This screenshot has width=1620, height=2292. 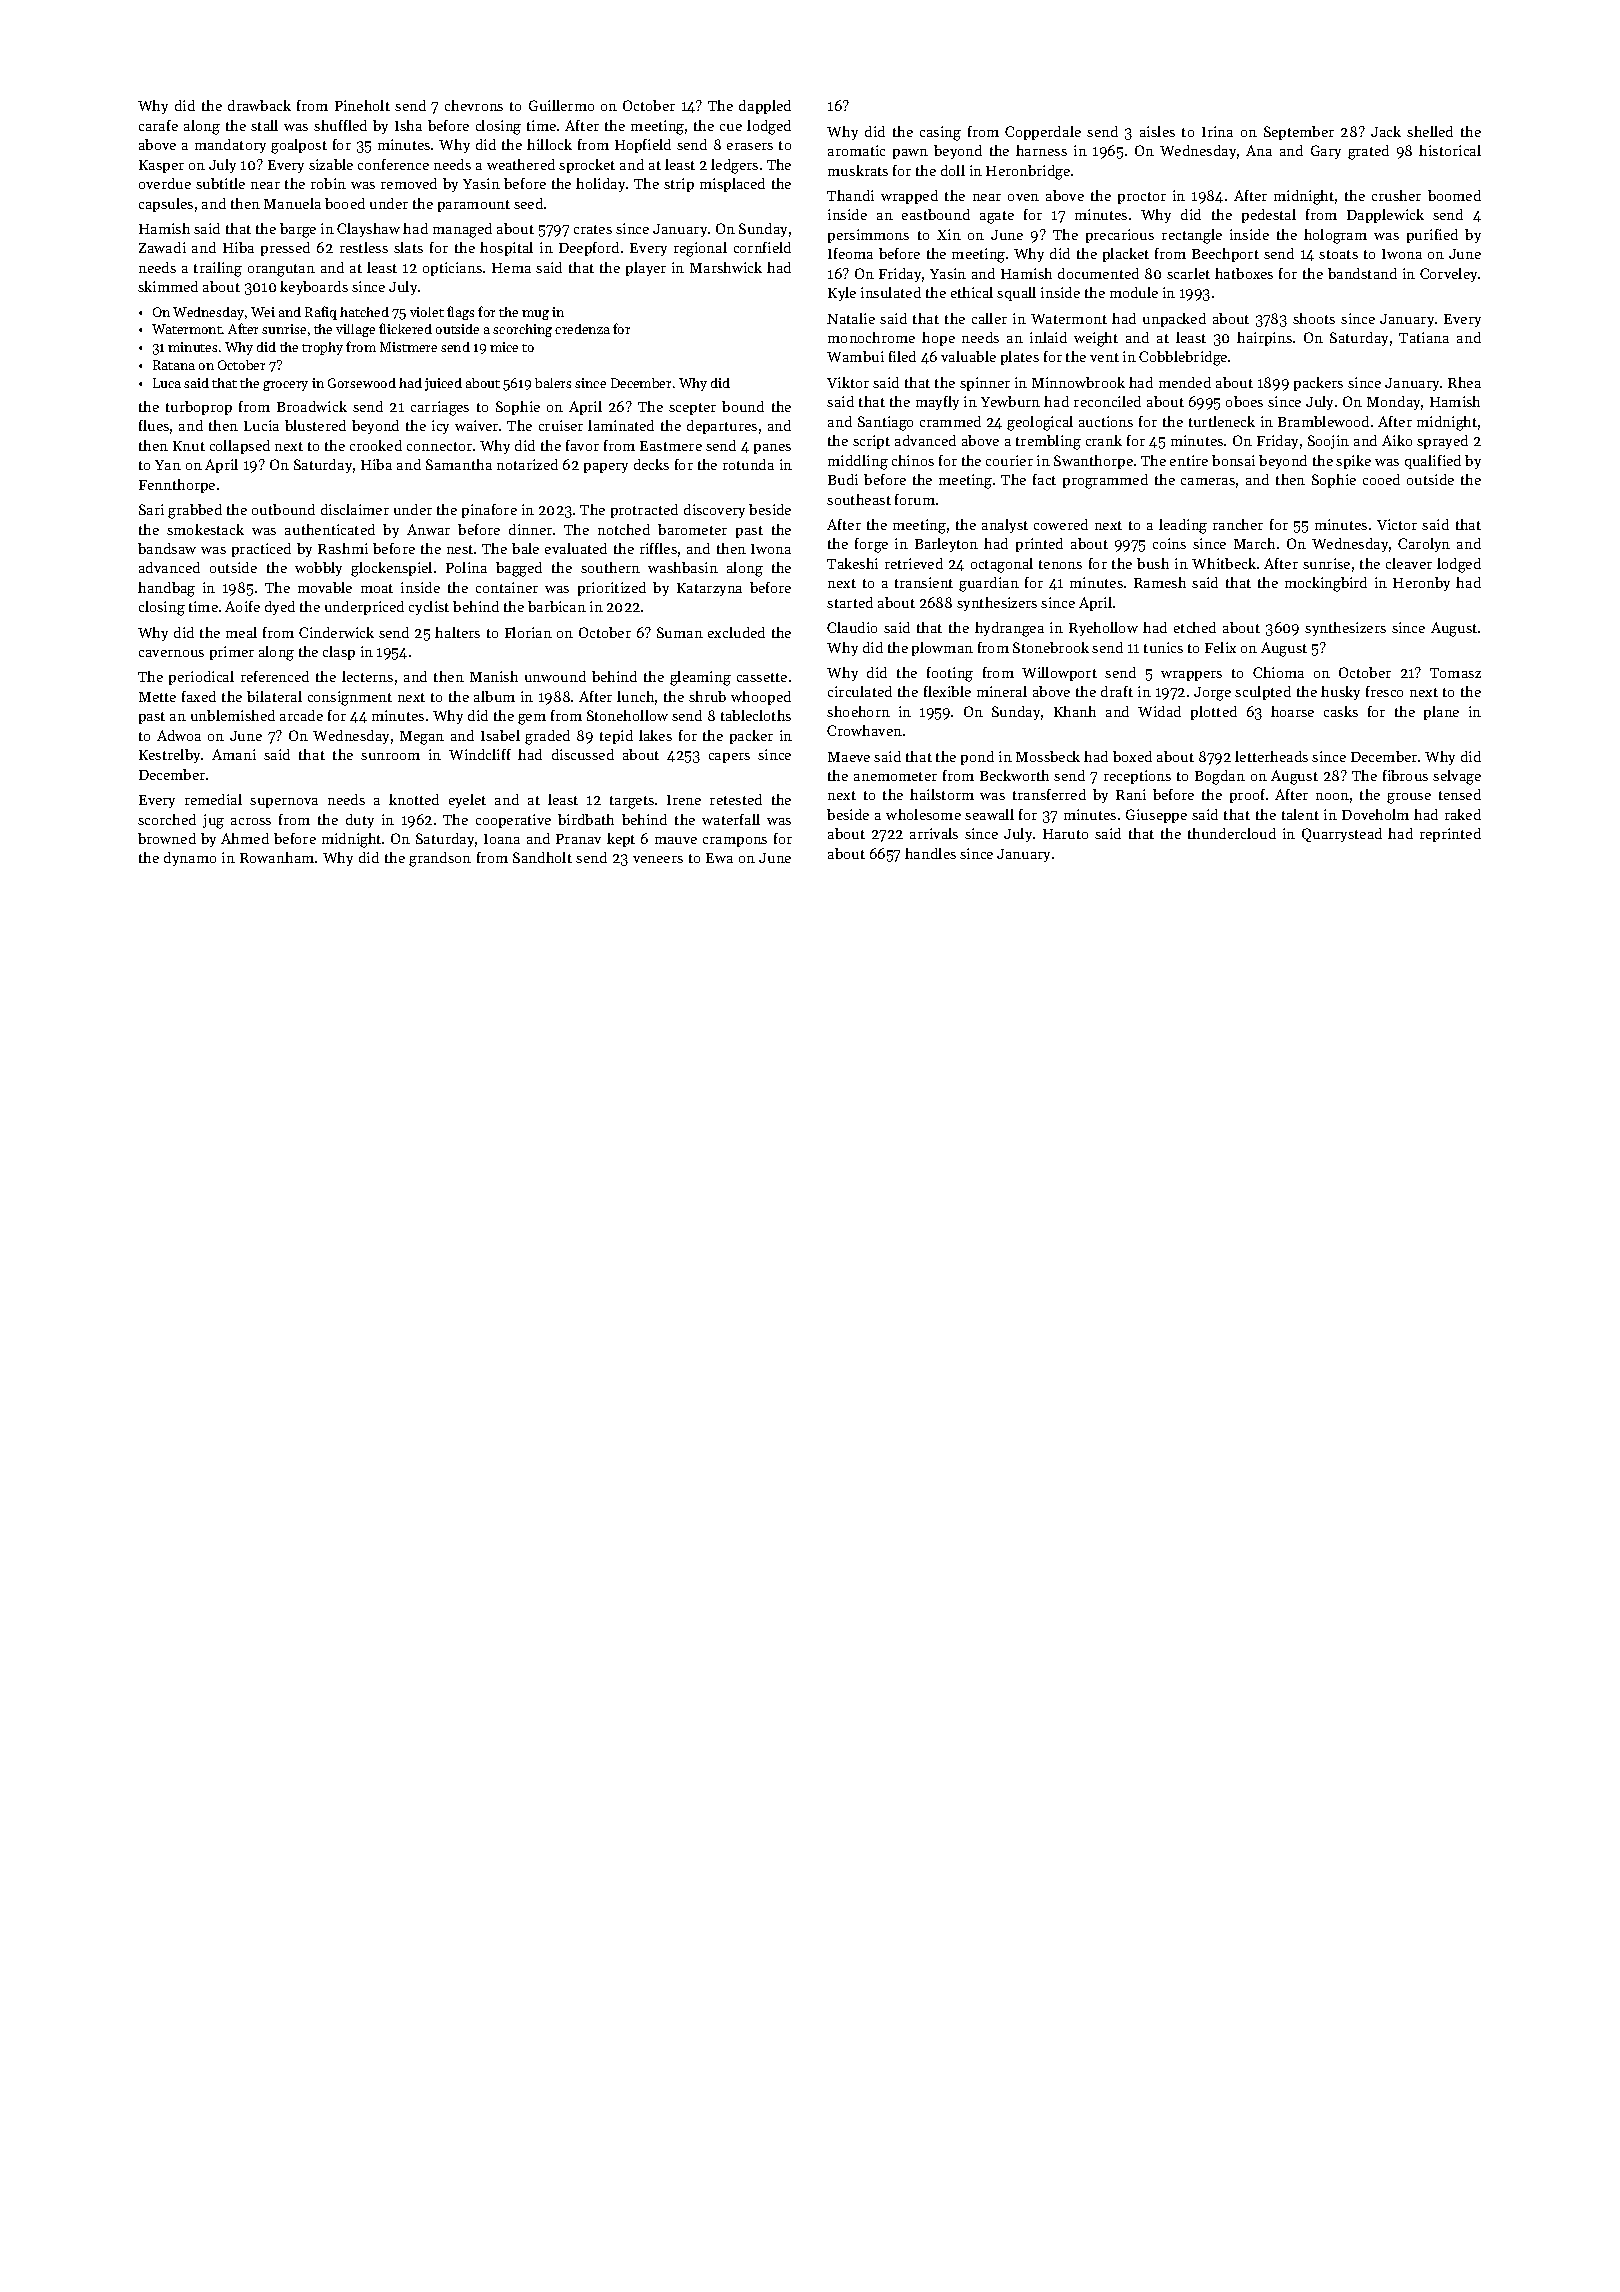 I want to click on Luca, so click(x=167, y=383).
